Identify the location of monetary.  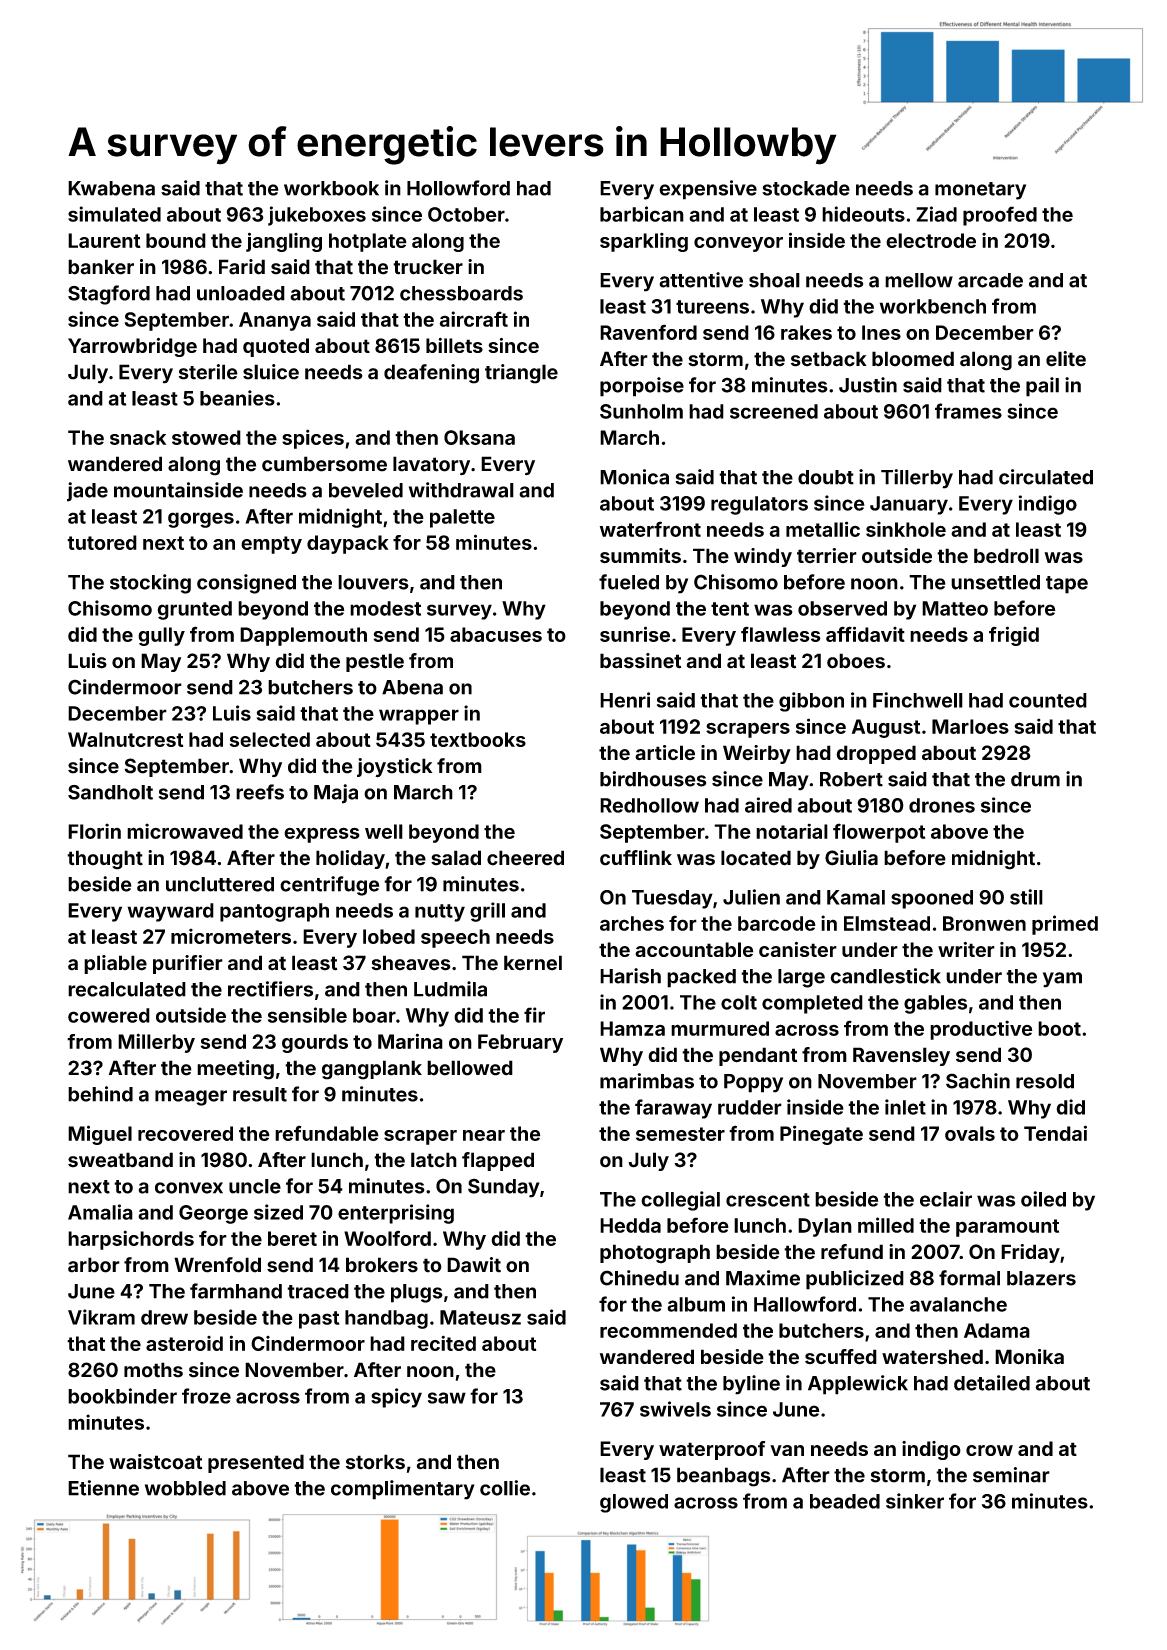
(980, 191).
